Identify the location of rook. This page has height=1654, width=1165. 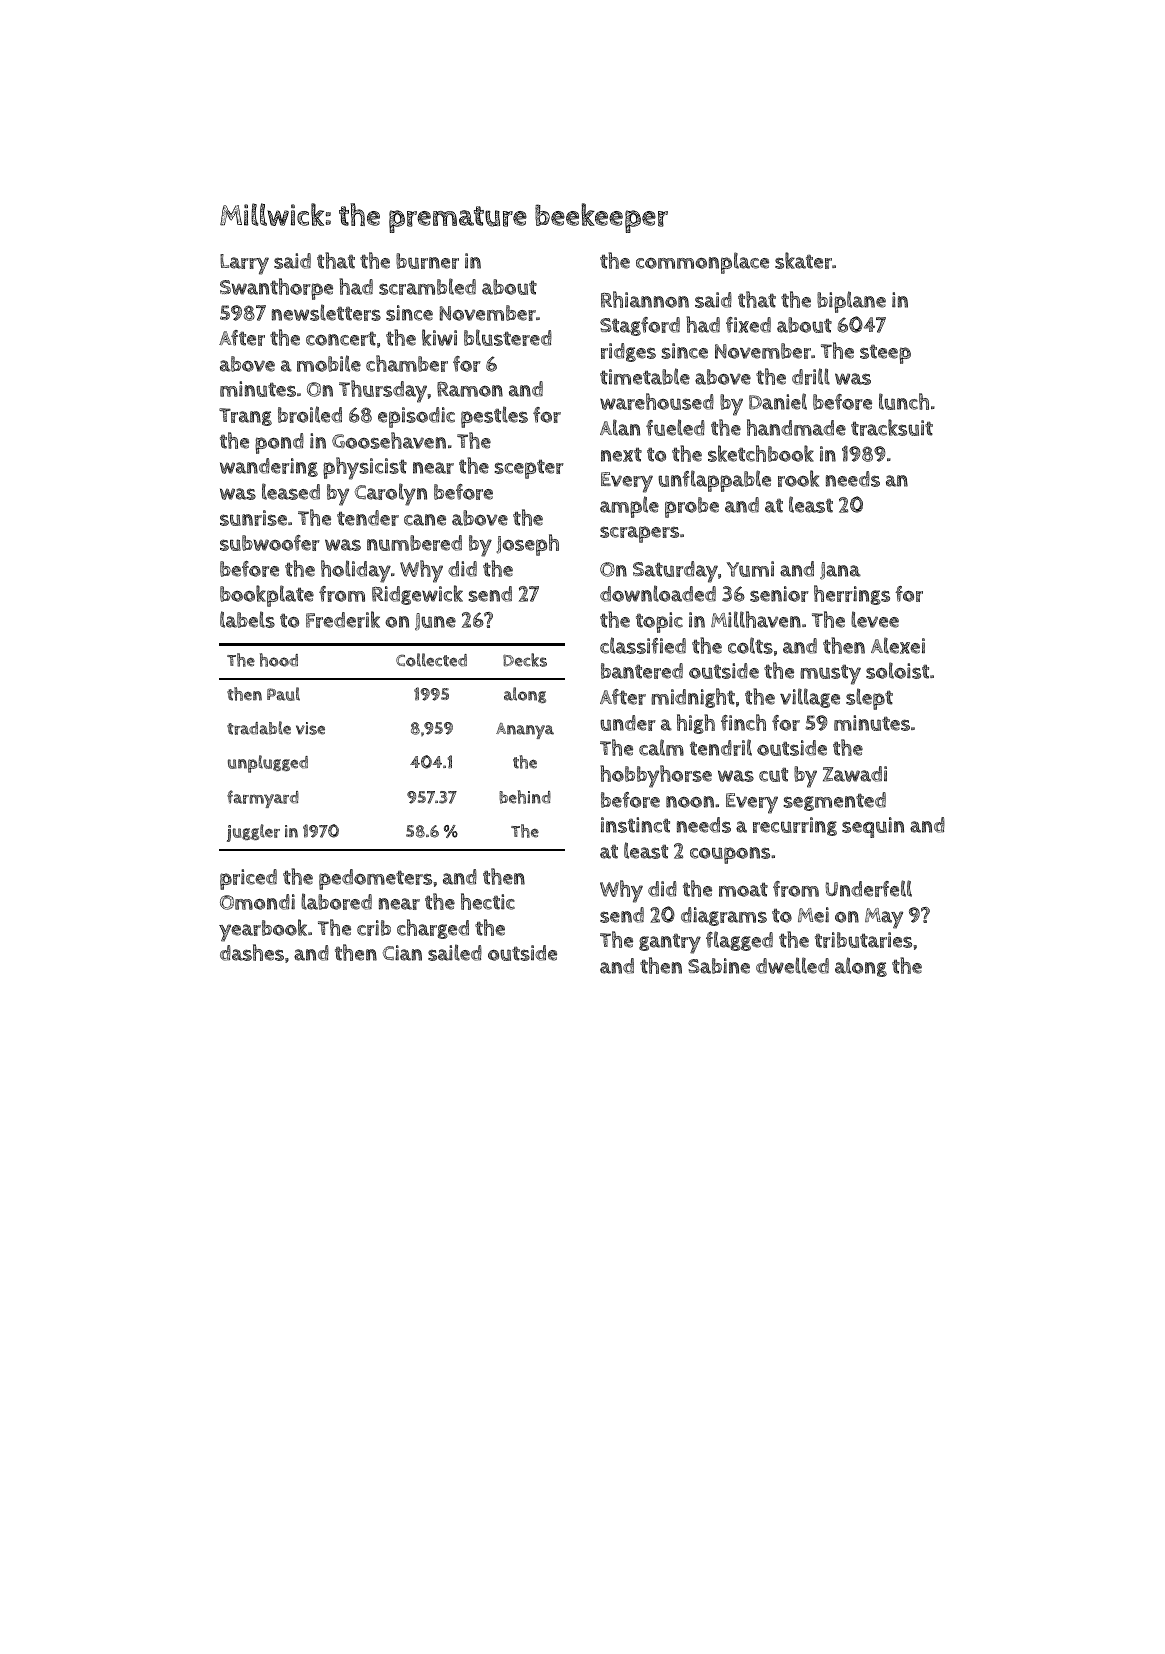
(798, 478).
